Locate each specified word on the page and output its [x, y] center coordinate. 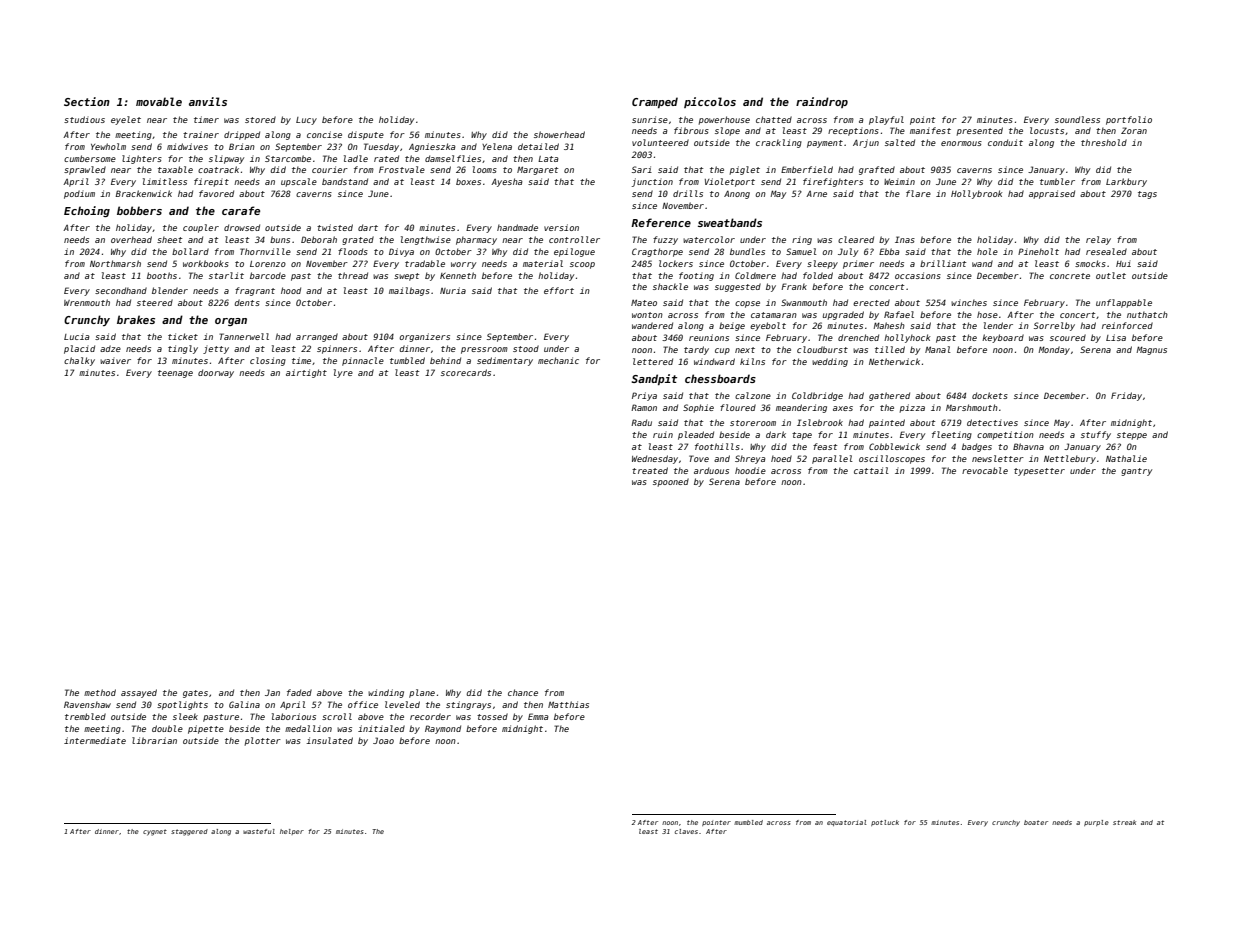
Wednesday [655, 459]
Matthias [568, 704]
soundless [1077, 119]
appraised [1052, 194]
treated [650, 470]
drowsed [242, 227]
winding [386, 693]
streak [1124, 822]
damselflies [453, 158]
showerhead [559, 134]
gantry [1136, 472]
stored [260, 119]
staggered [189, 832]
